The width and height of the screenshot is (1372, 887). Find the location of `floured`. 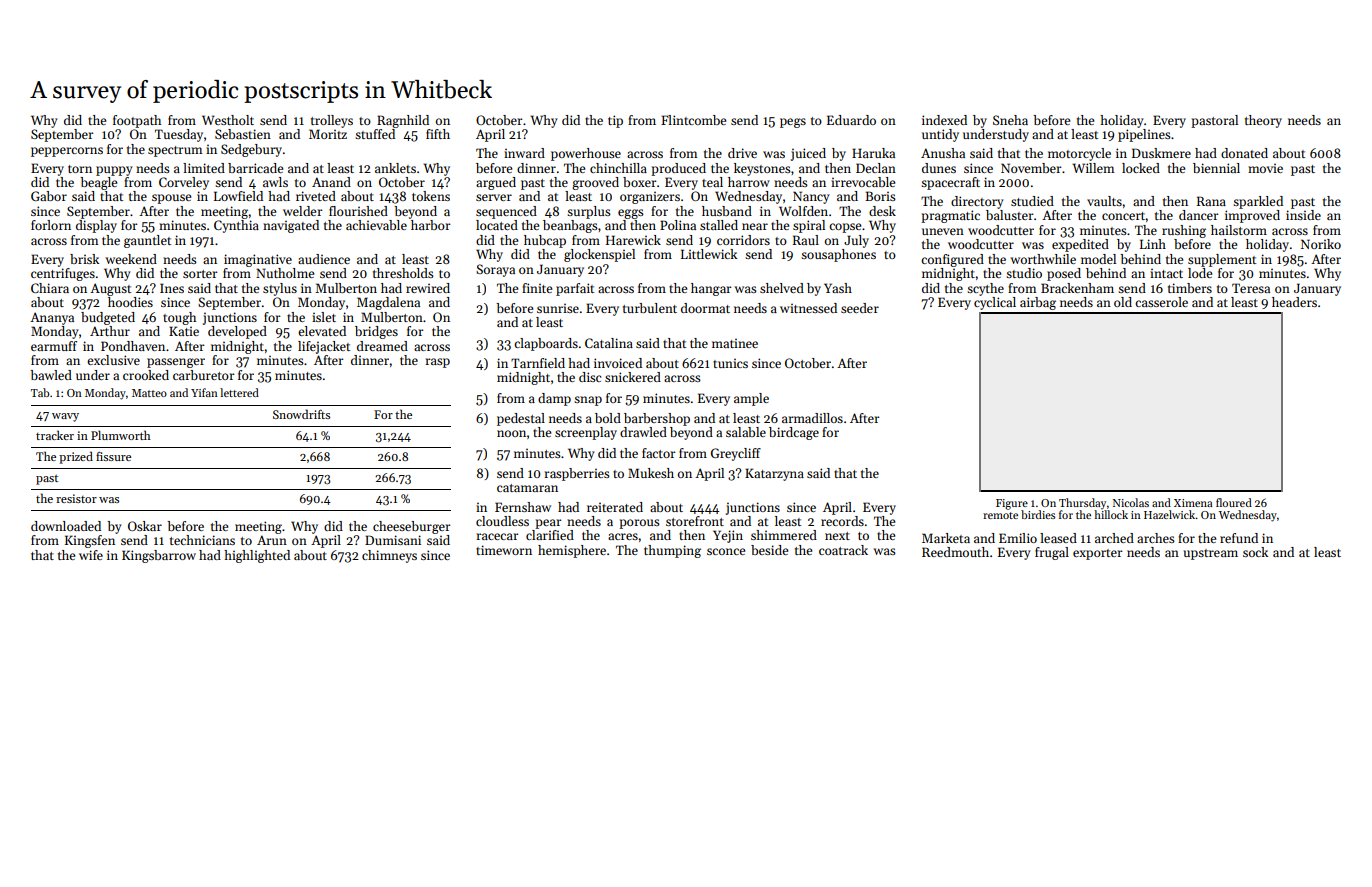

floured is located at coordinates (1234, 502).
